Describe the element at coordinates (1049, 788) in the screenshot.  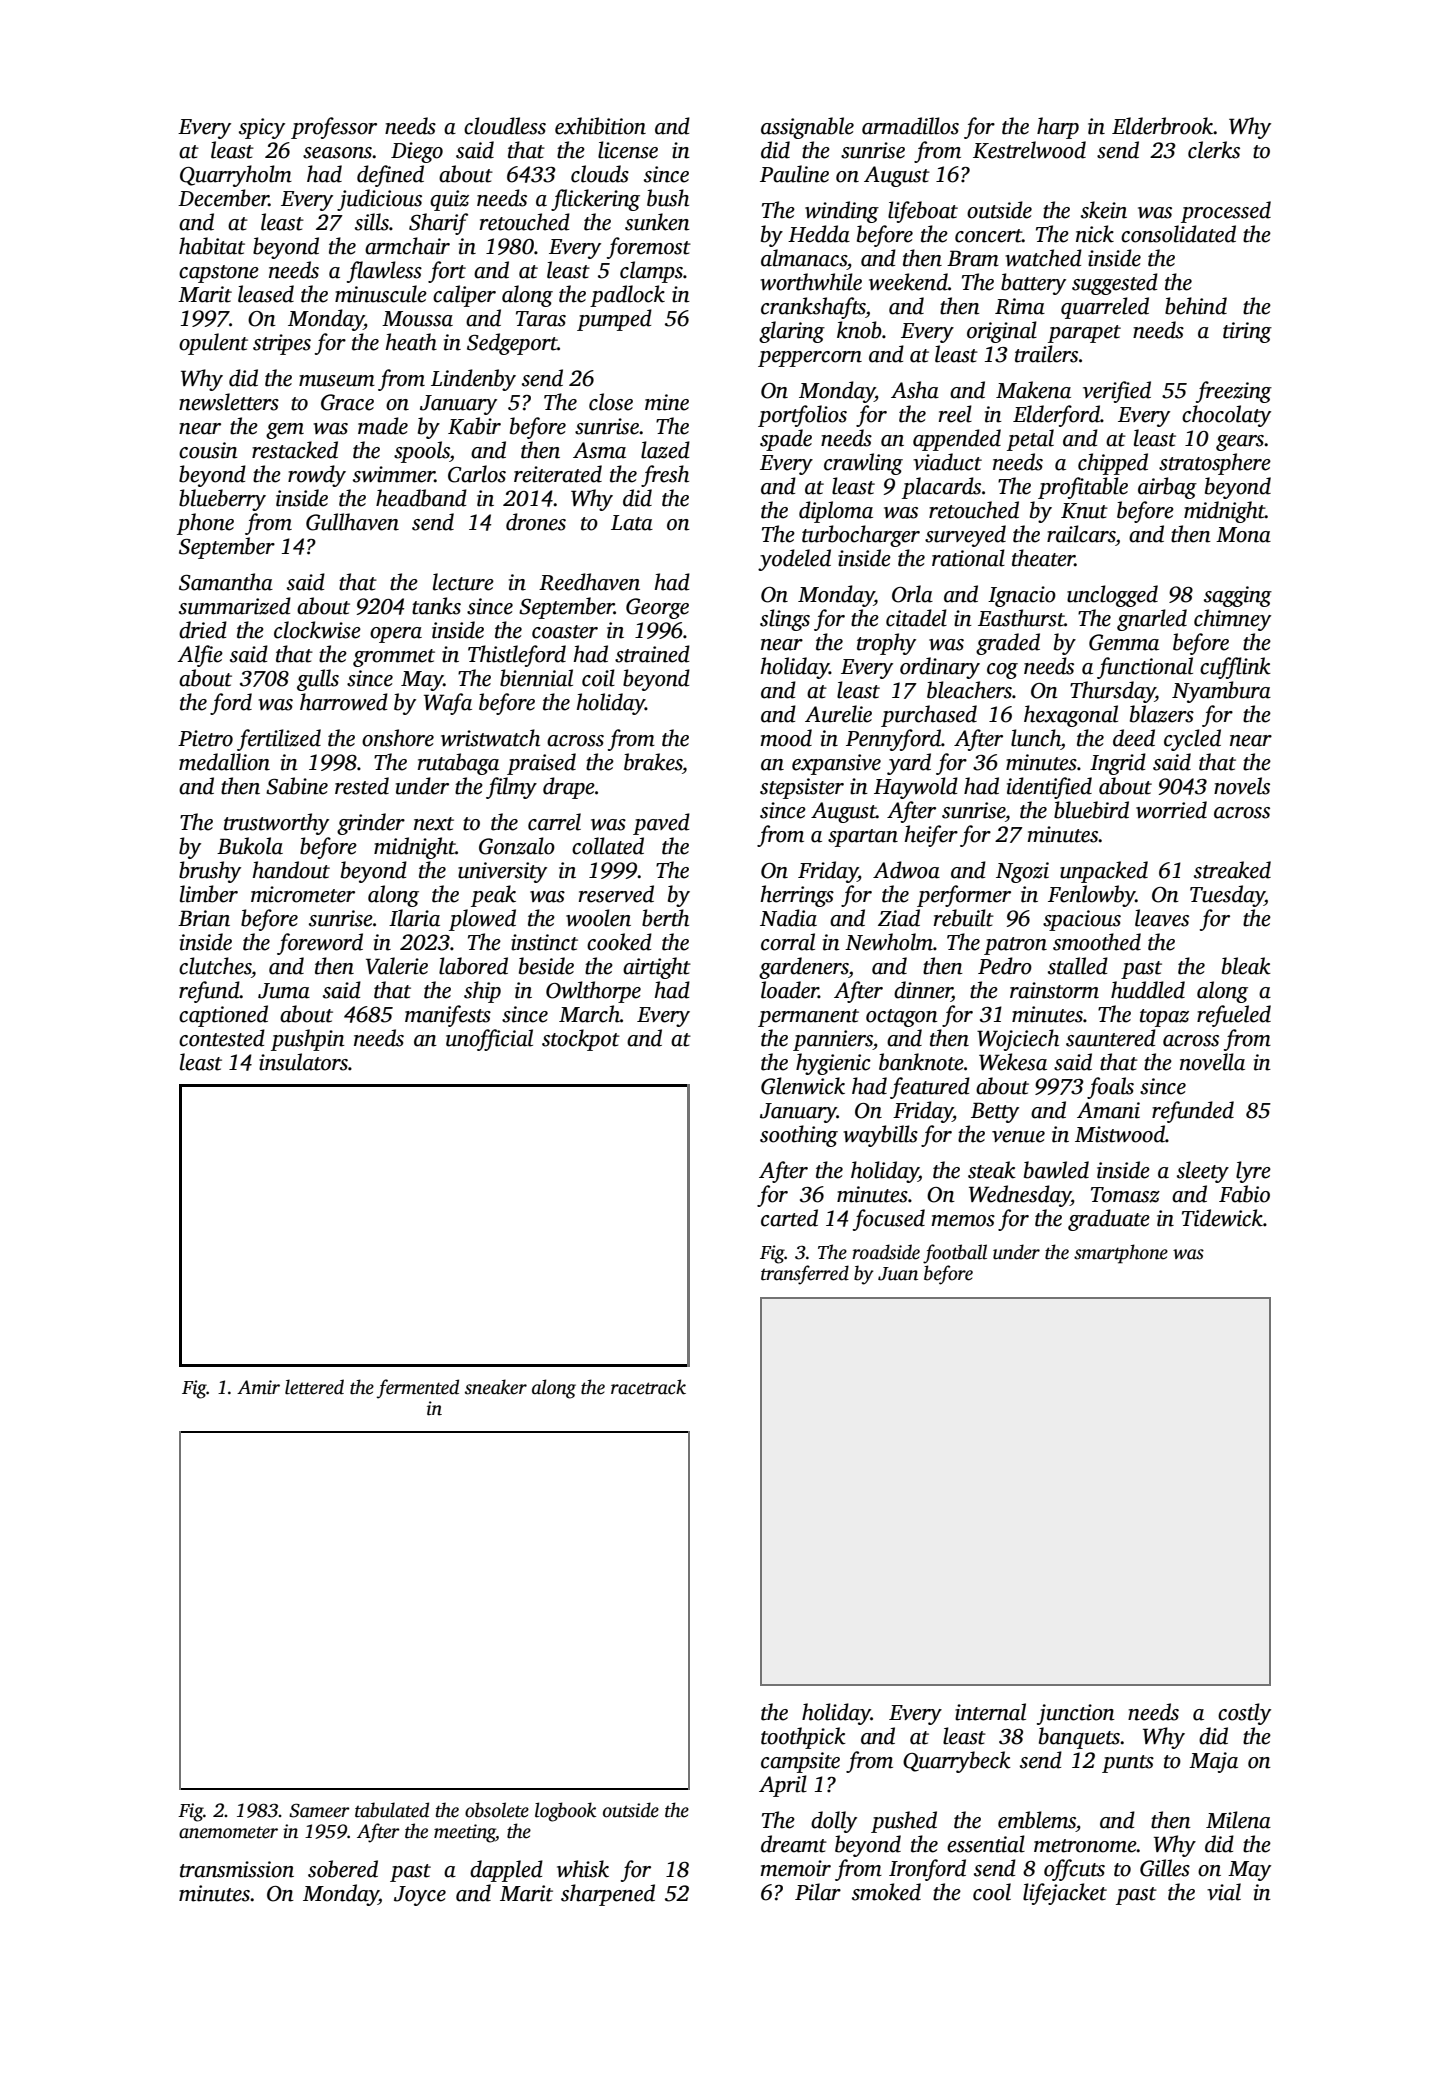
I see `identified` at that location.
